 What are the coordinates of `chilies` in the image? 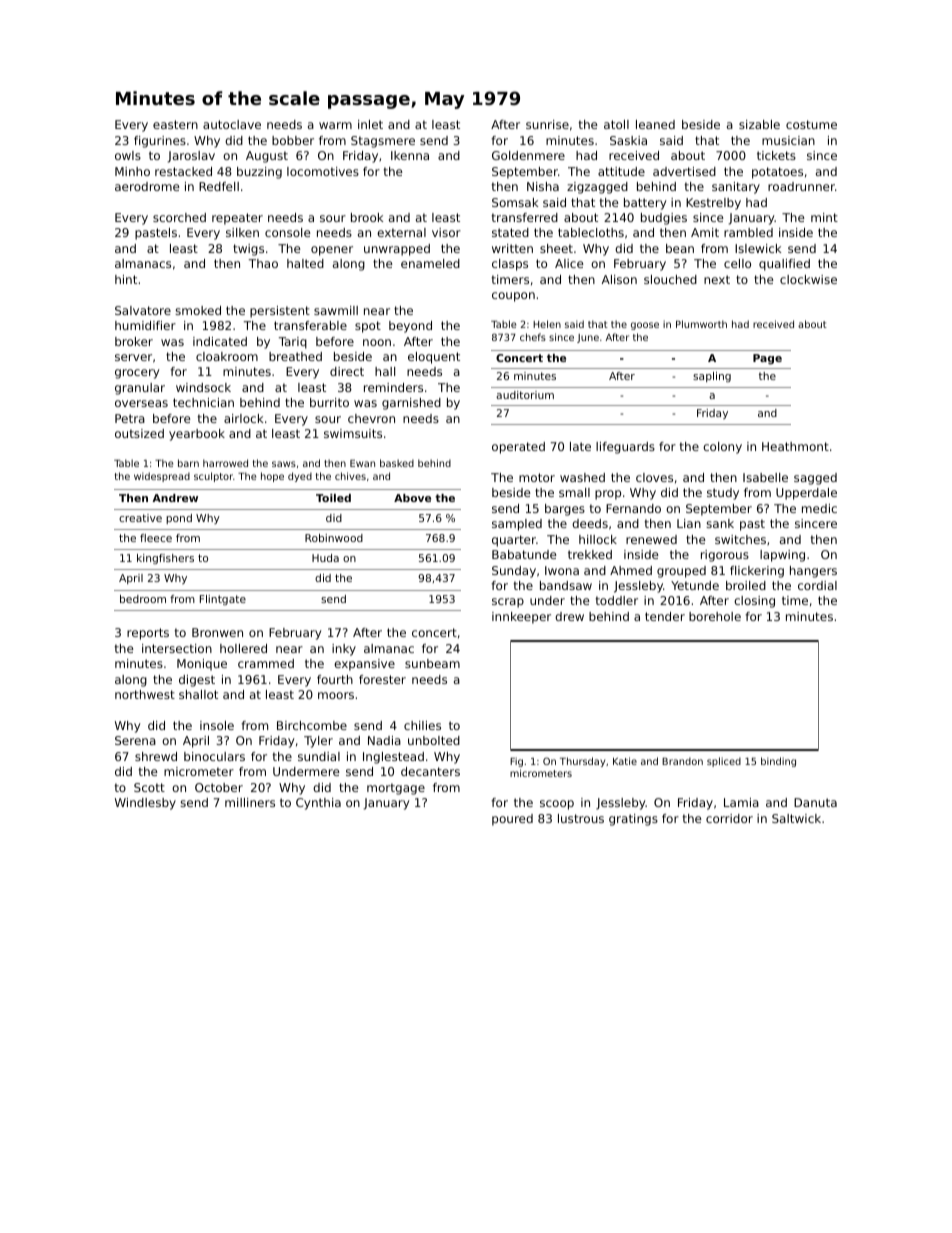 It's located at (422, 725).
